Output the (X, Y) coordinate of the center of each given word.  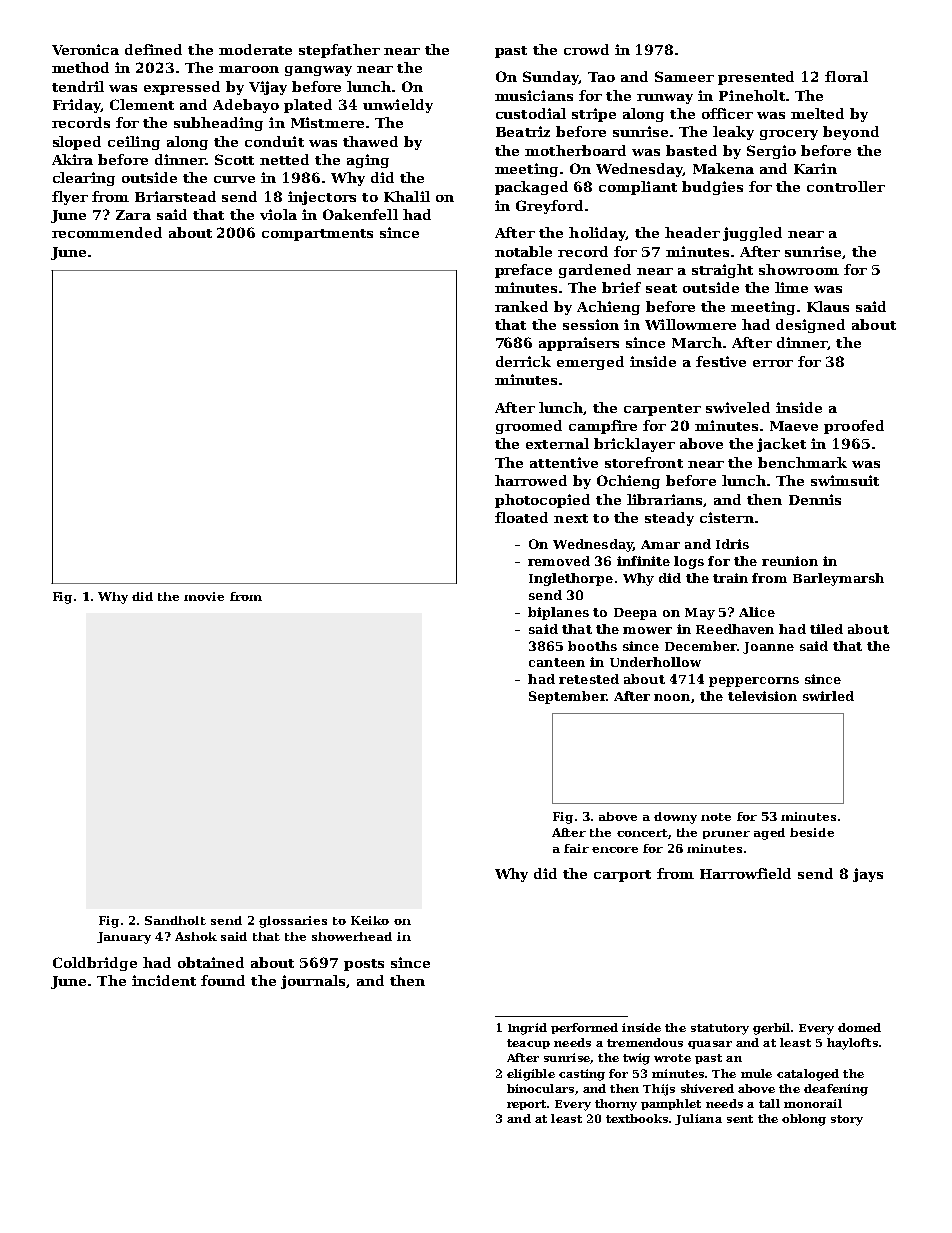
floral (846, 76)
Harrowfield (745, 873)
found (223, 980)
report (527, 1105)
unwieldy (398, 106)
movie (204, 596)
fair (576, 848)
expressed (182, 88)
